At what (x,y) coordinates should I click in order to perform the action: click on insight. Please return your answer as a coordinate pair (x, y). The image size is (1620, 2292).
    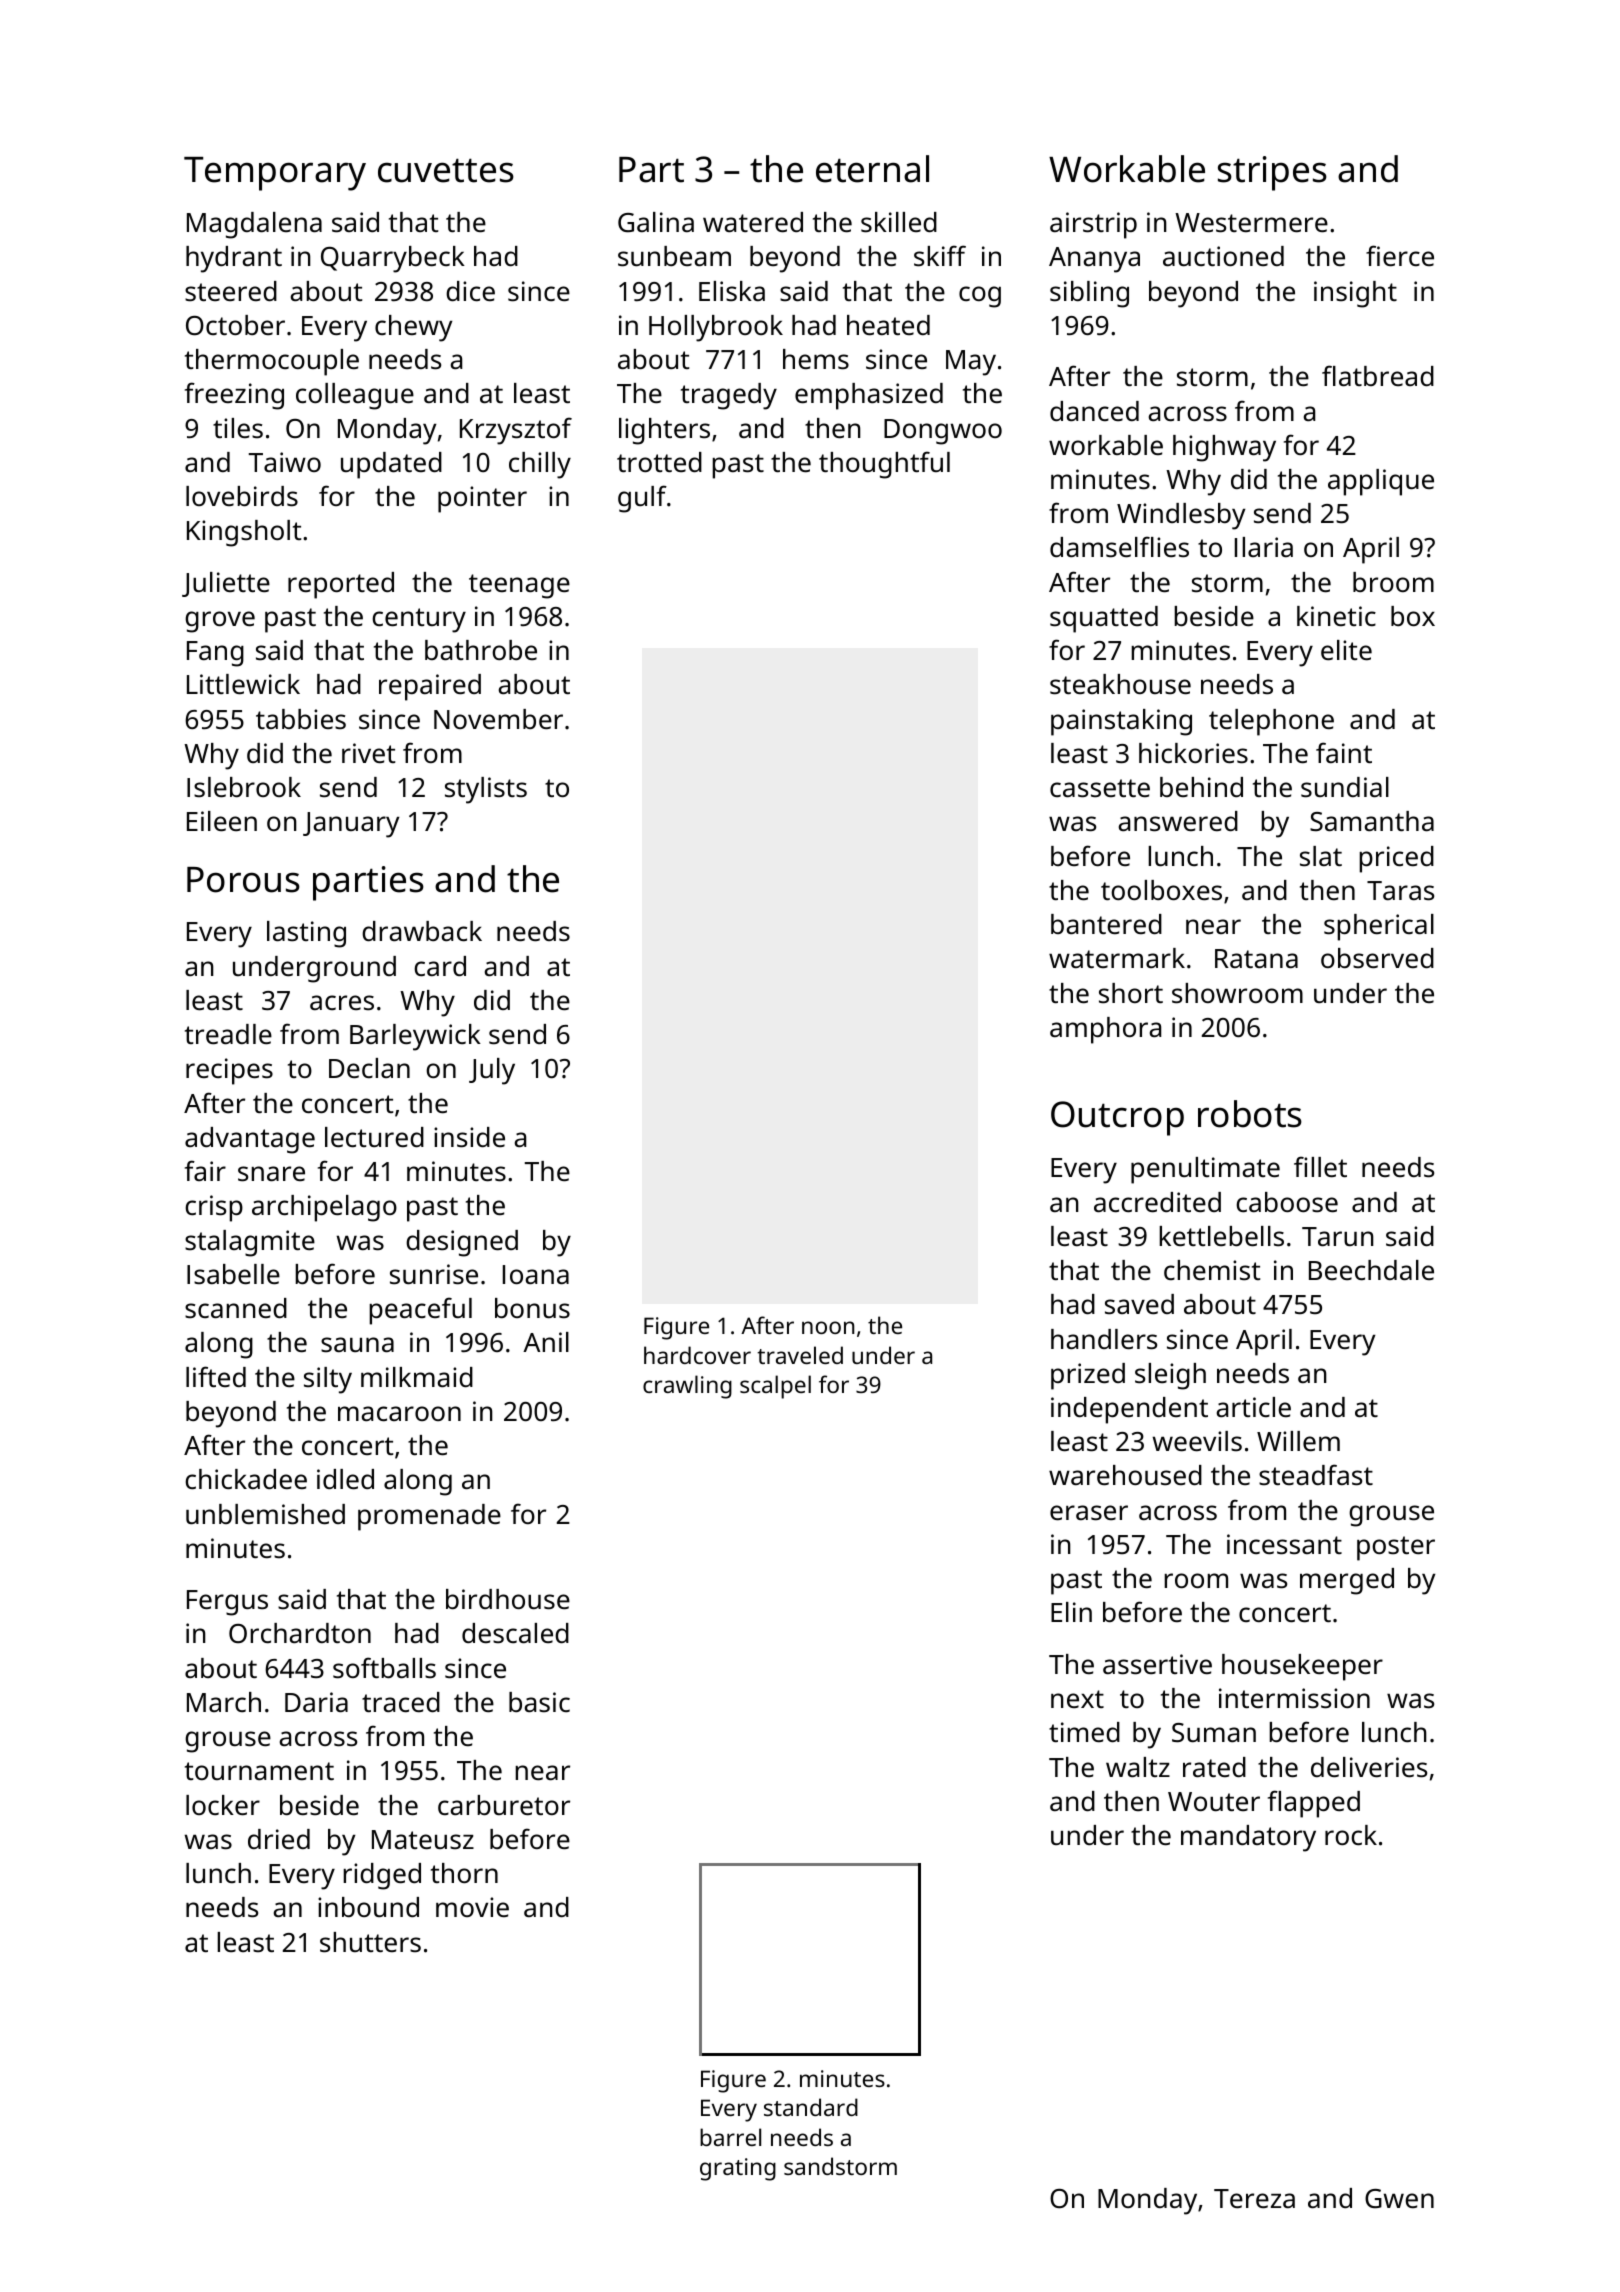
    Looking at the image, I should click on (1355, 294).
